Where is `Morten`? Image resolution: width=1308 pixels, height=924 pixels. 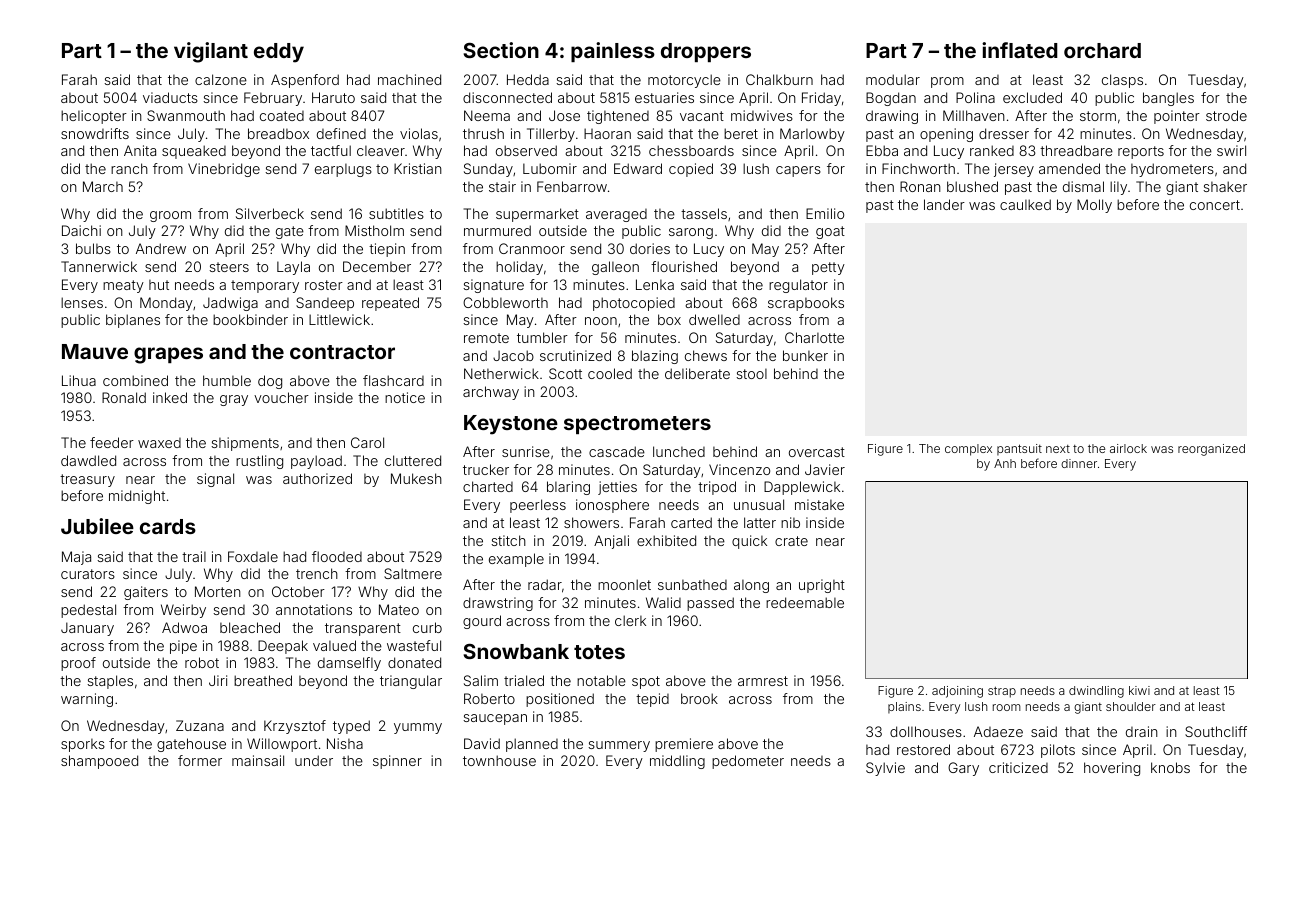
Morten is located at coordinates (218, 591).
